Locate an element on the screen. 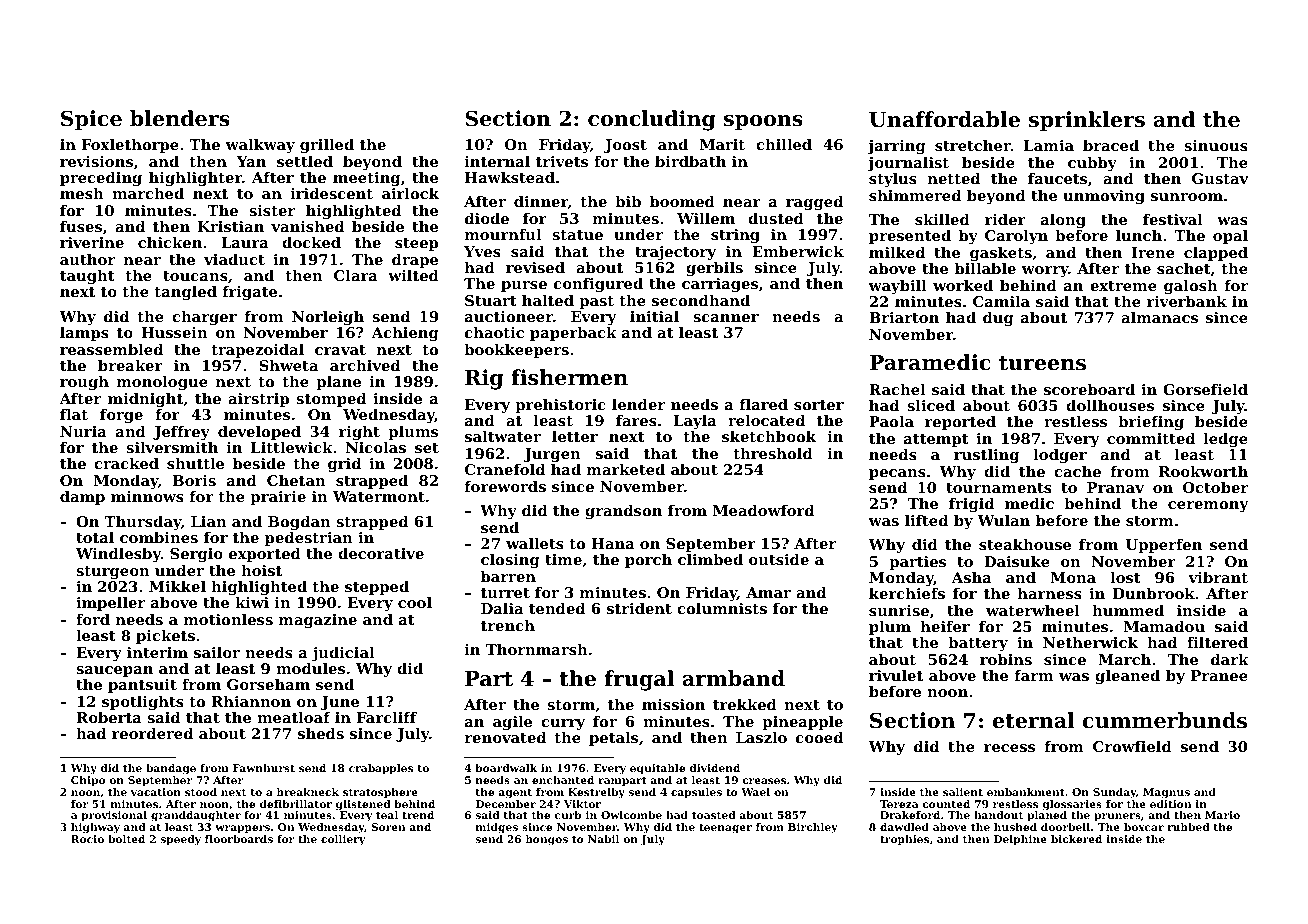  relocated is located at coordinates (766, 420).
